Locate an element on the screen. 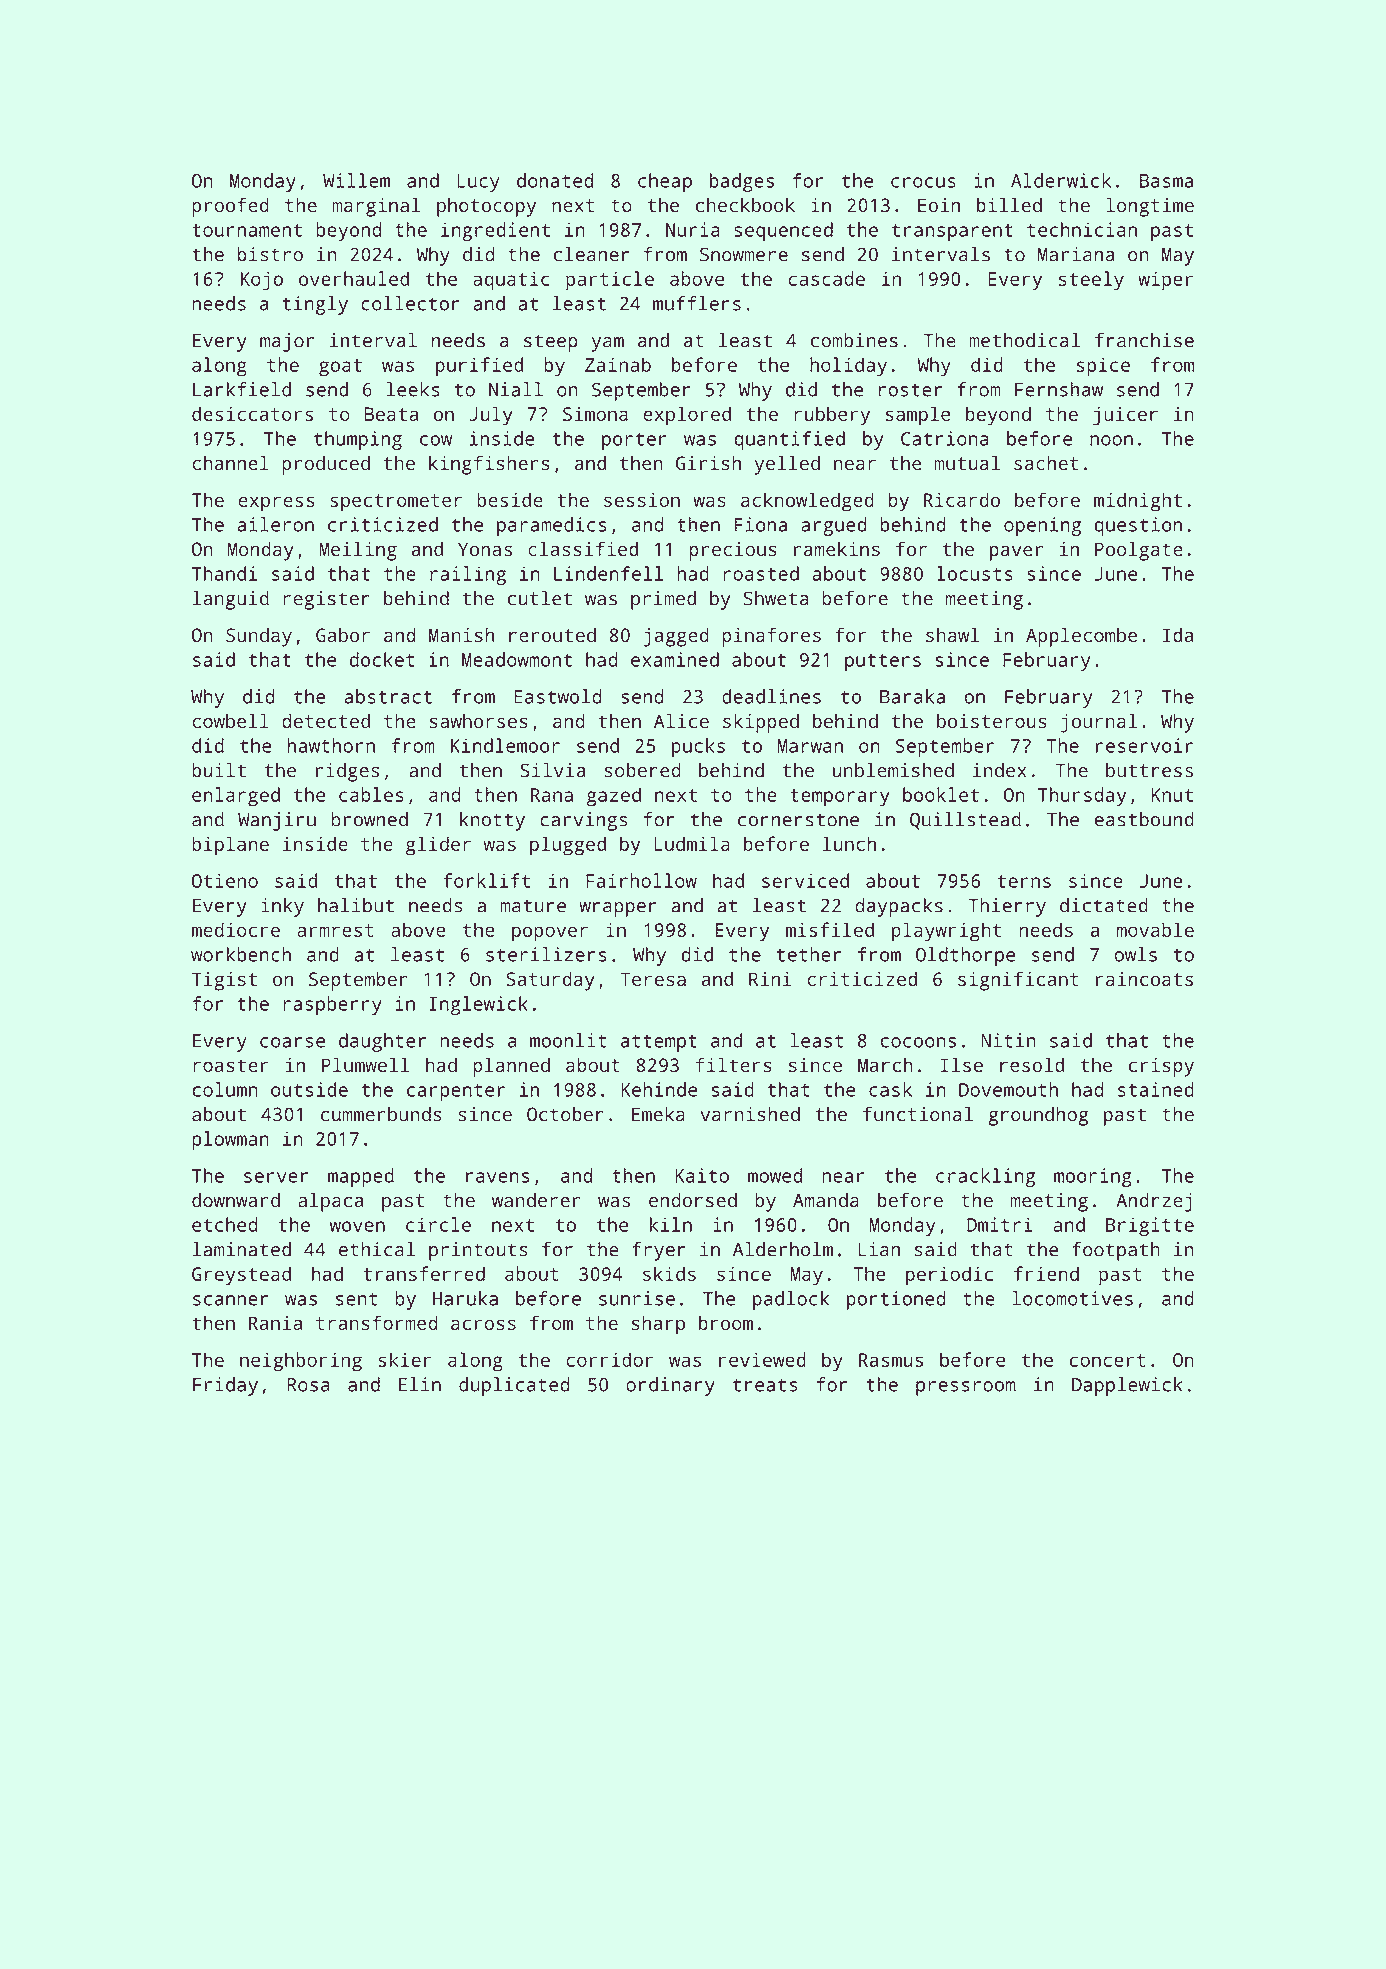  cheap is located at coordinates (665, 182).
